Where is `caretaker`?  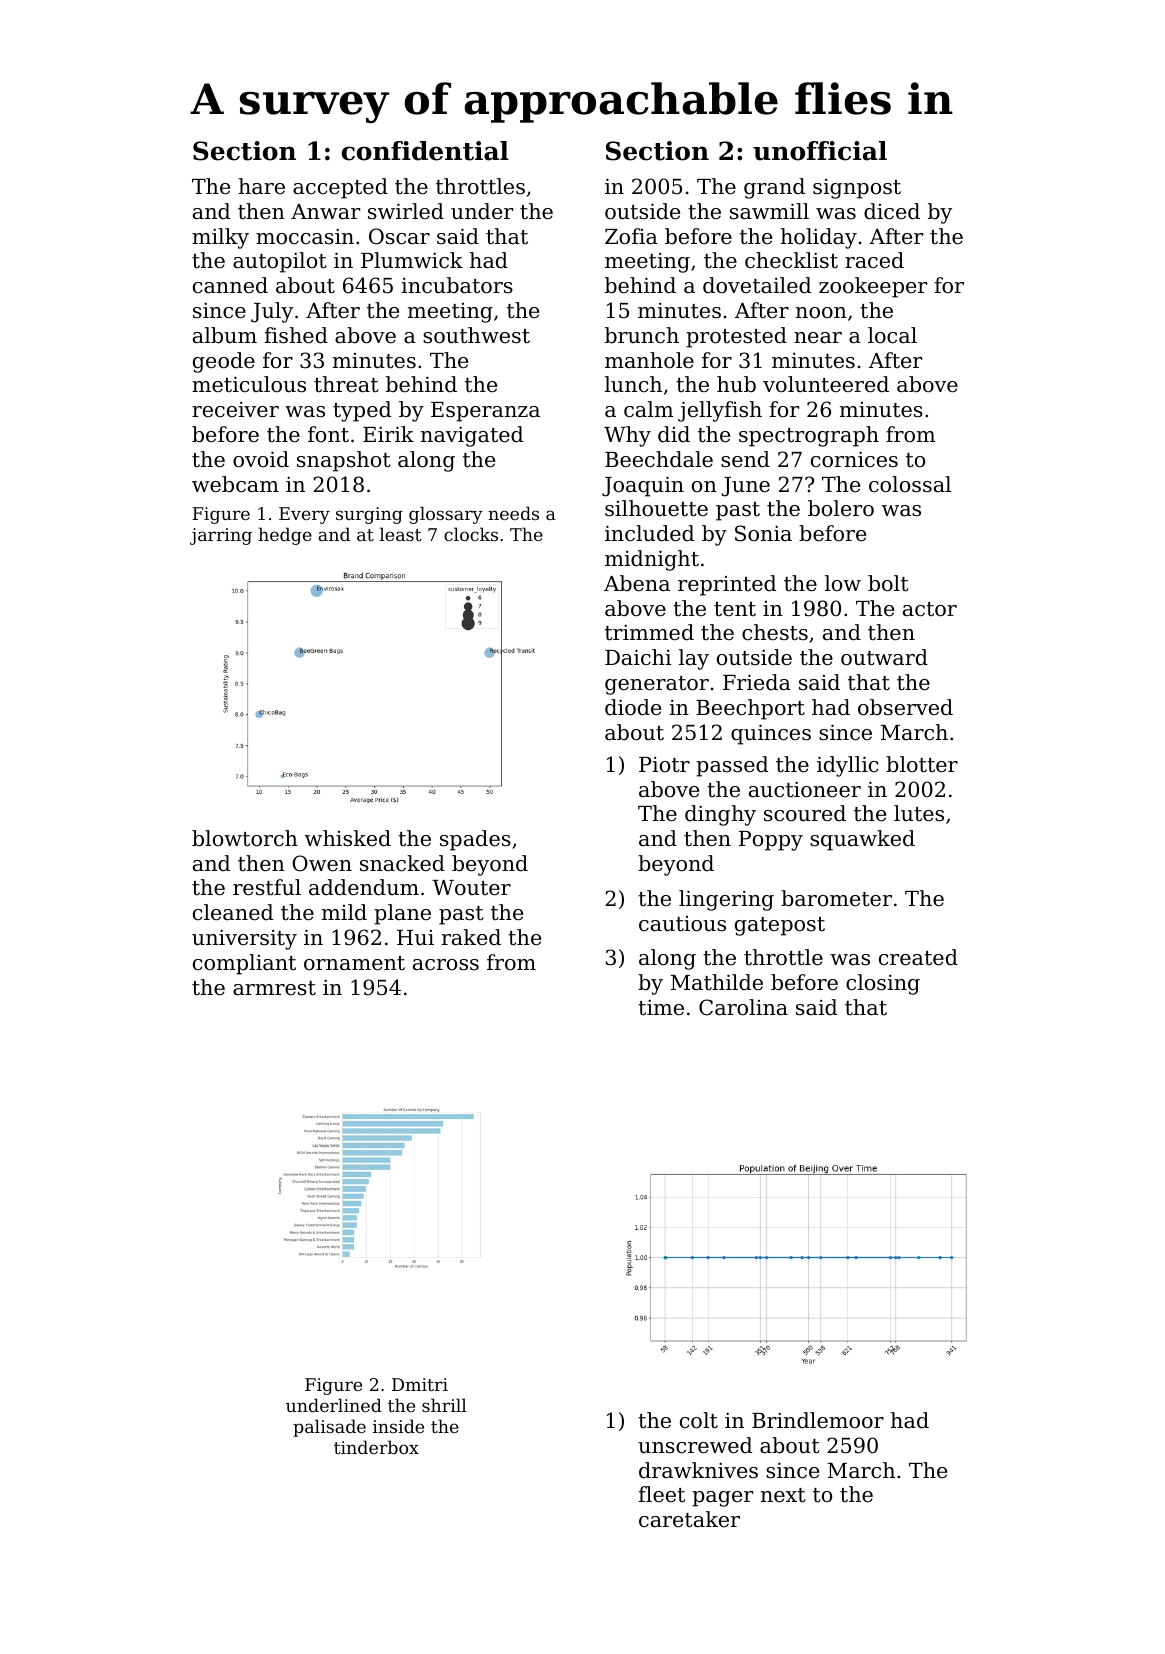
caretaker is located at coordinates (689, 1519).
